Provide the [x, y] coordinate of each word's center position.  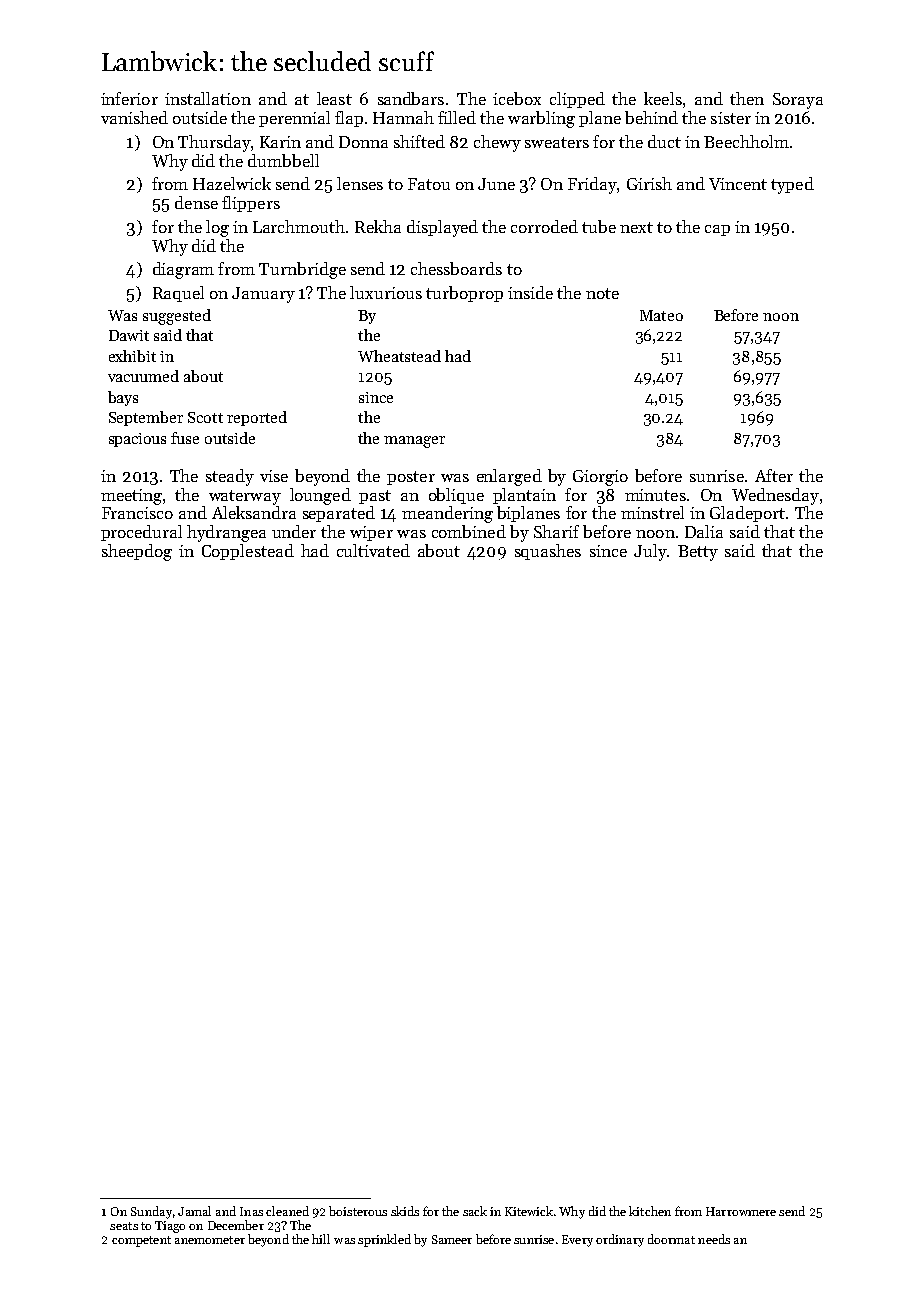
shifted [419, 141]
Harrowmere [741, 1211]
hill [321, 1239]
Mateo [661, 315]
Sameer [452, 1239]
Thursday [214, 143]
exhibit [132, 356]
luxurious [386, 292]
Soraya [798, 101]
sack [475, 1211]
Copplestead [248, 552]
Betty [698, 553]
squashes [548, 552]
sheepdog [137, 552]
